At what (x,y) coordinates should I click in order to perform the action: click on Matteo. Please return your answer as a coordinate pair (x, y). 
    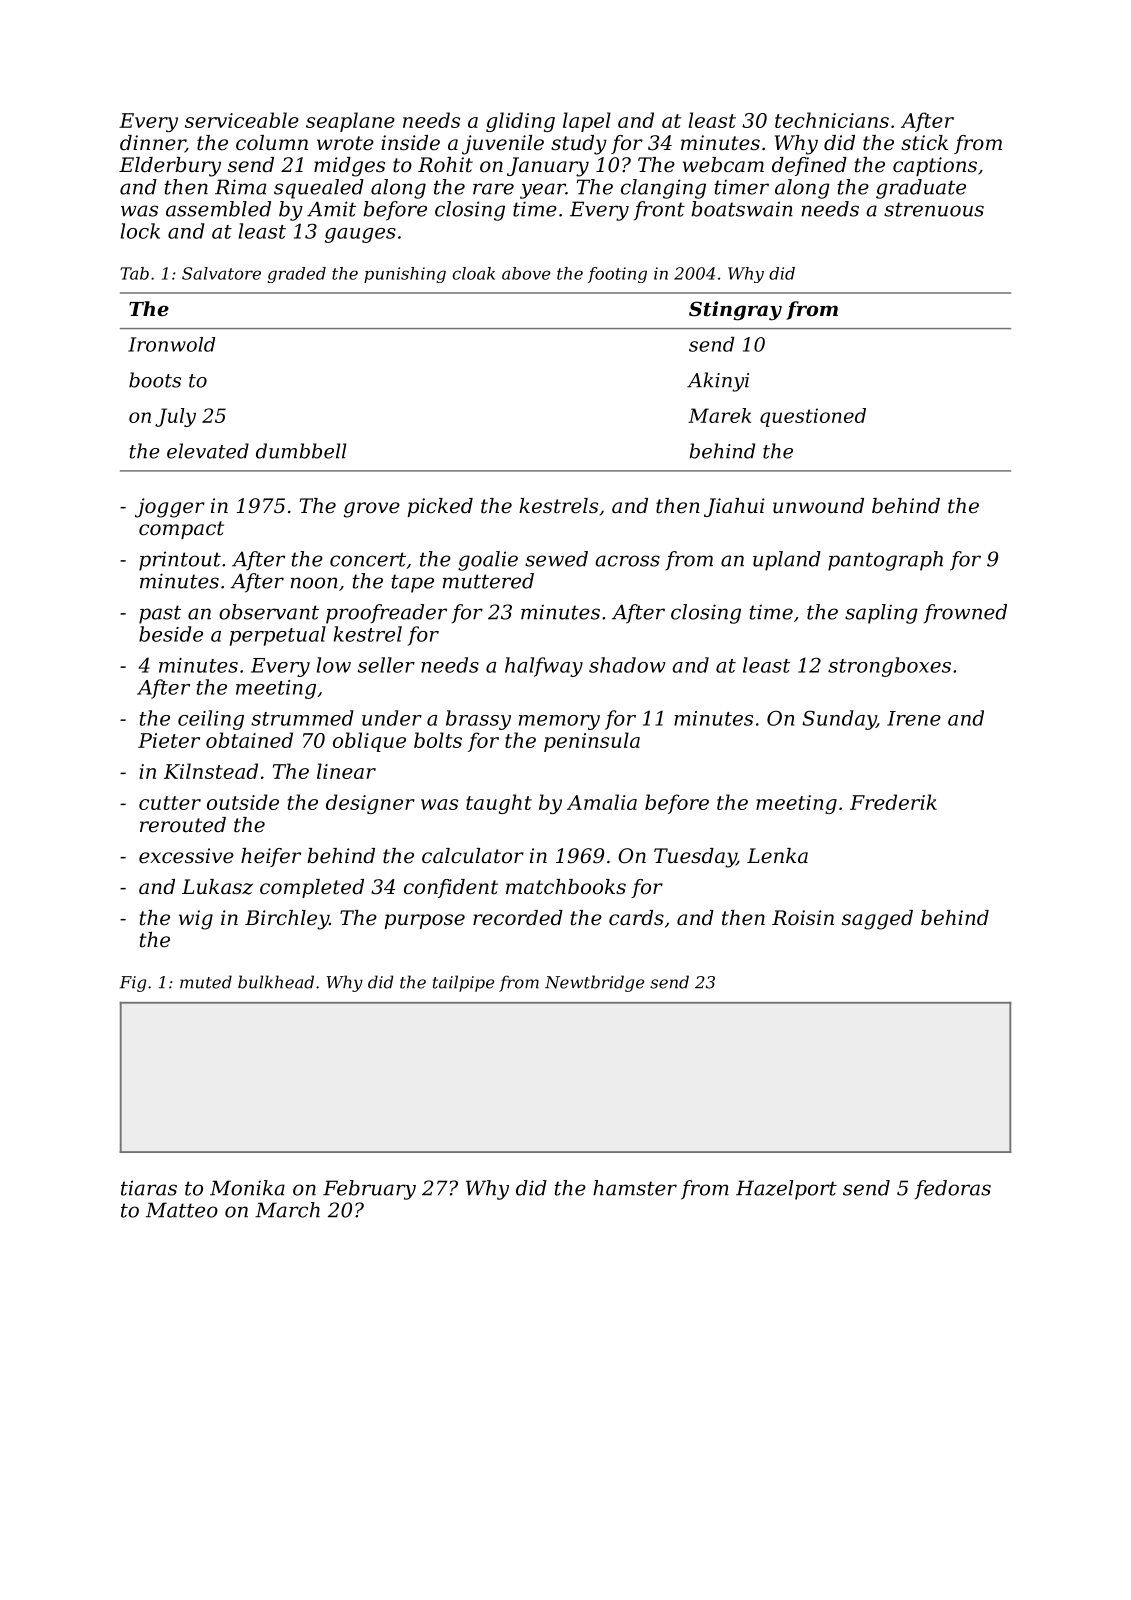
    Looking at the image, I should click on (182, 1210).
